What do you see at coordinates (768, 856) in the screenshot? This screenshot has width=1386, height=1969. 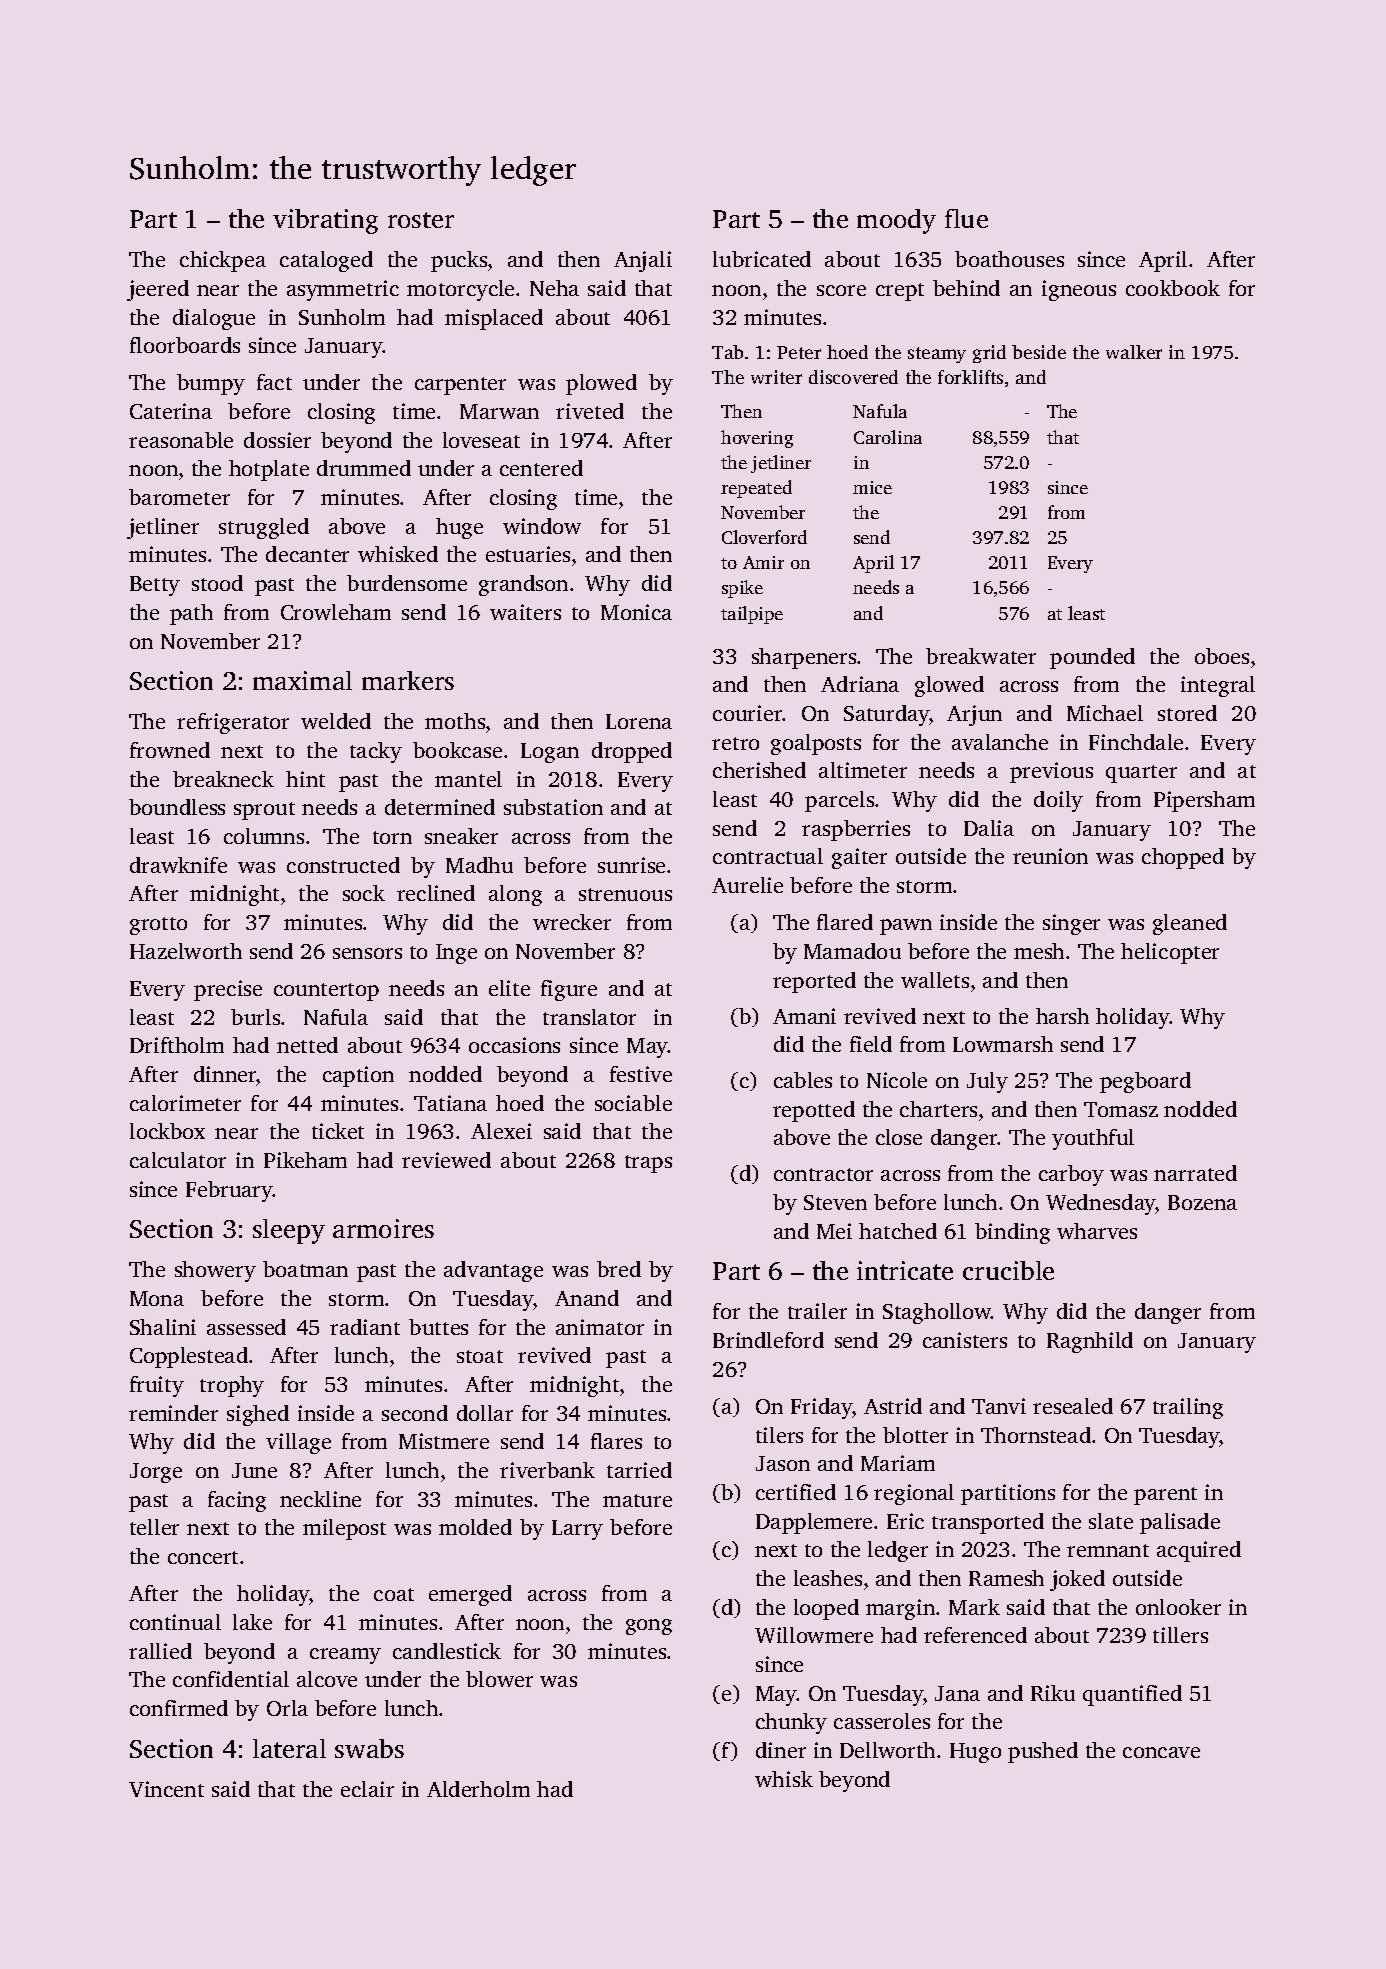 I see `contractual` at bounding box center [768, 856].
